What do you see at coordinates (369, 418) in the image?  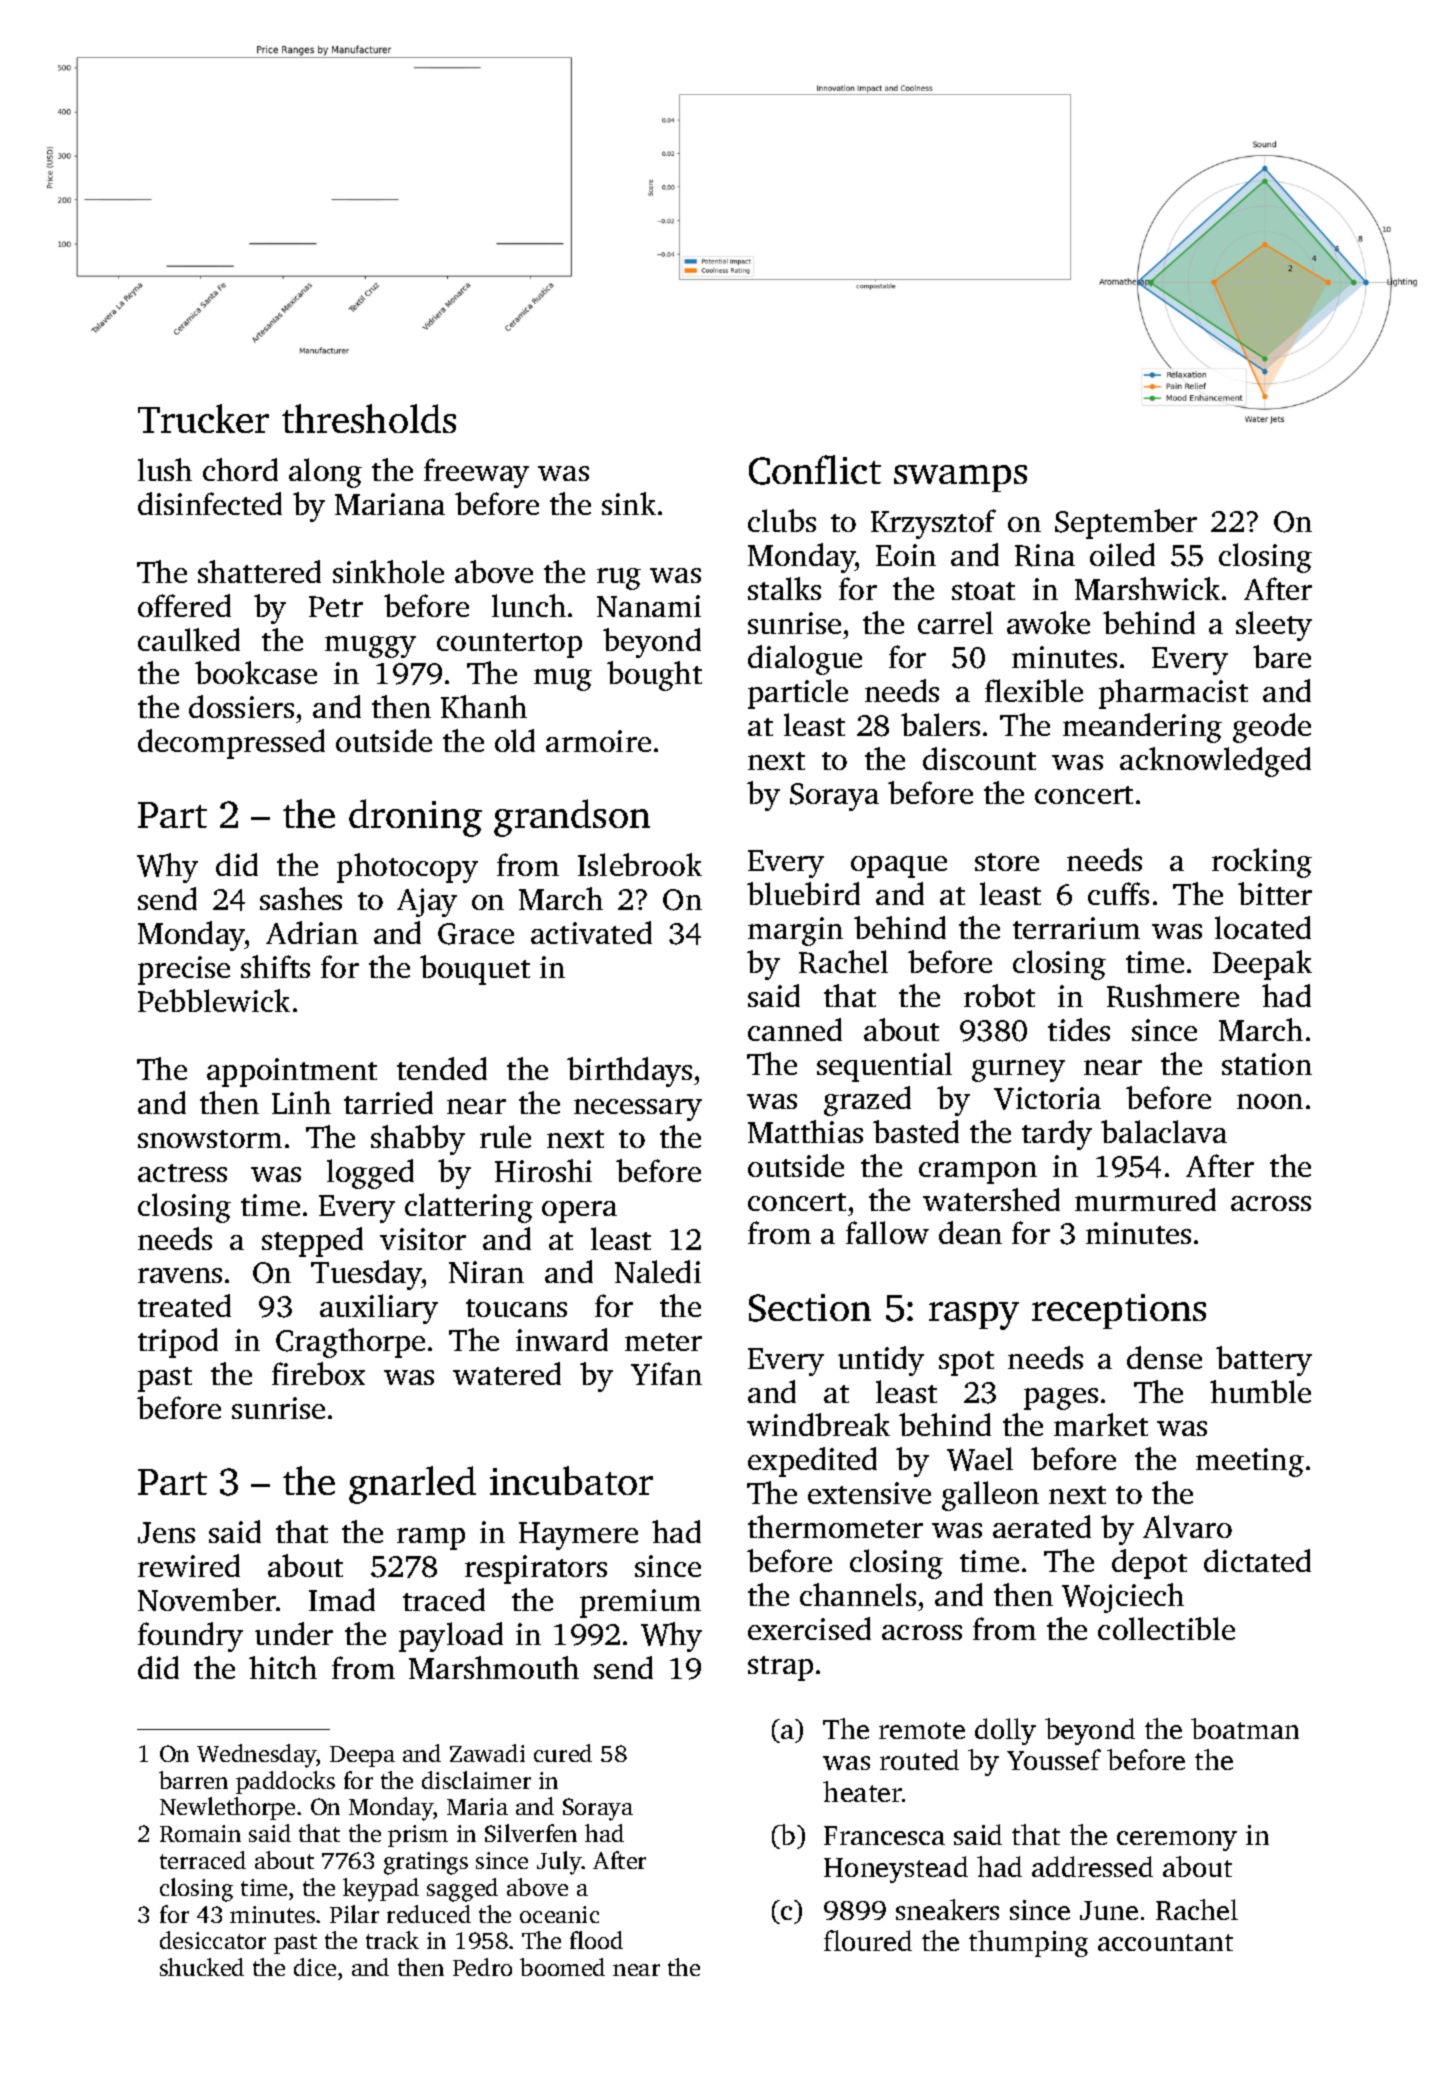 I see `thresholds` at bounding box center [369, 418].
